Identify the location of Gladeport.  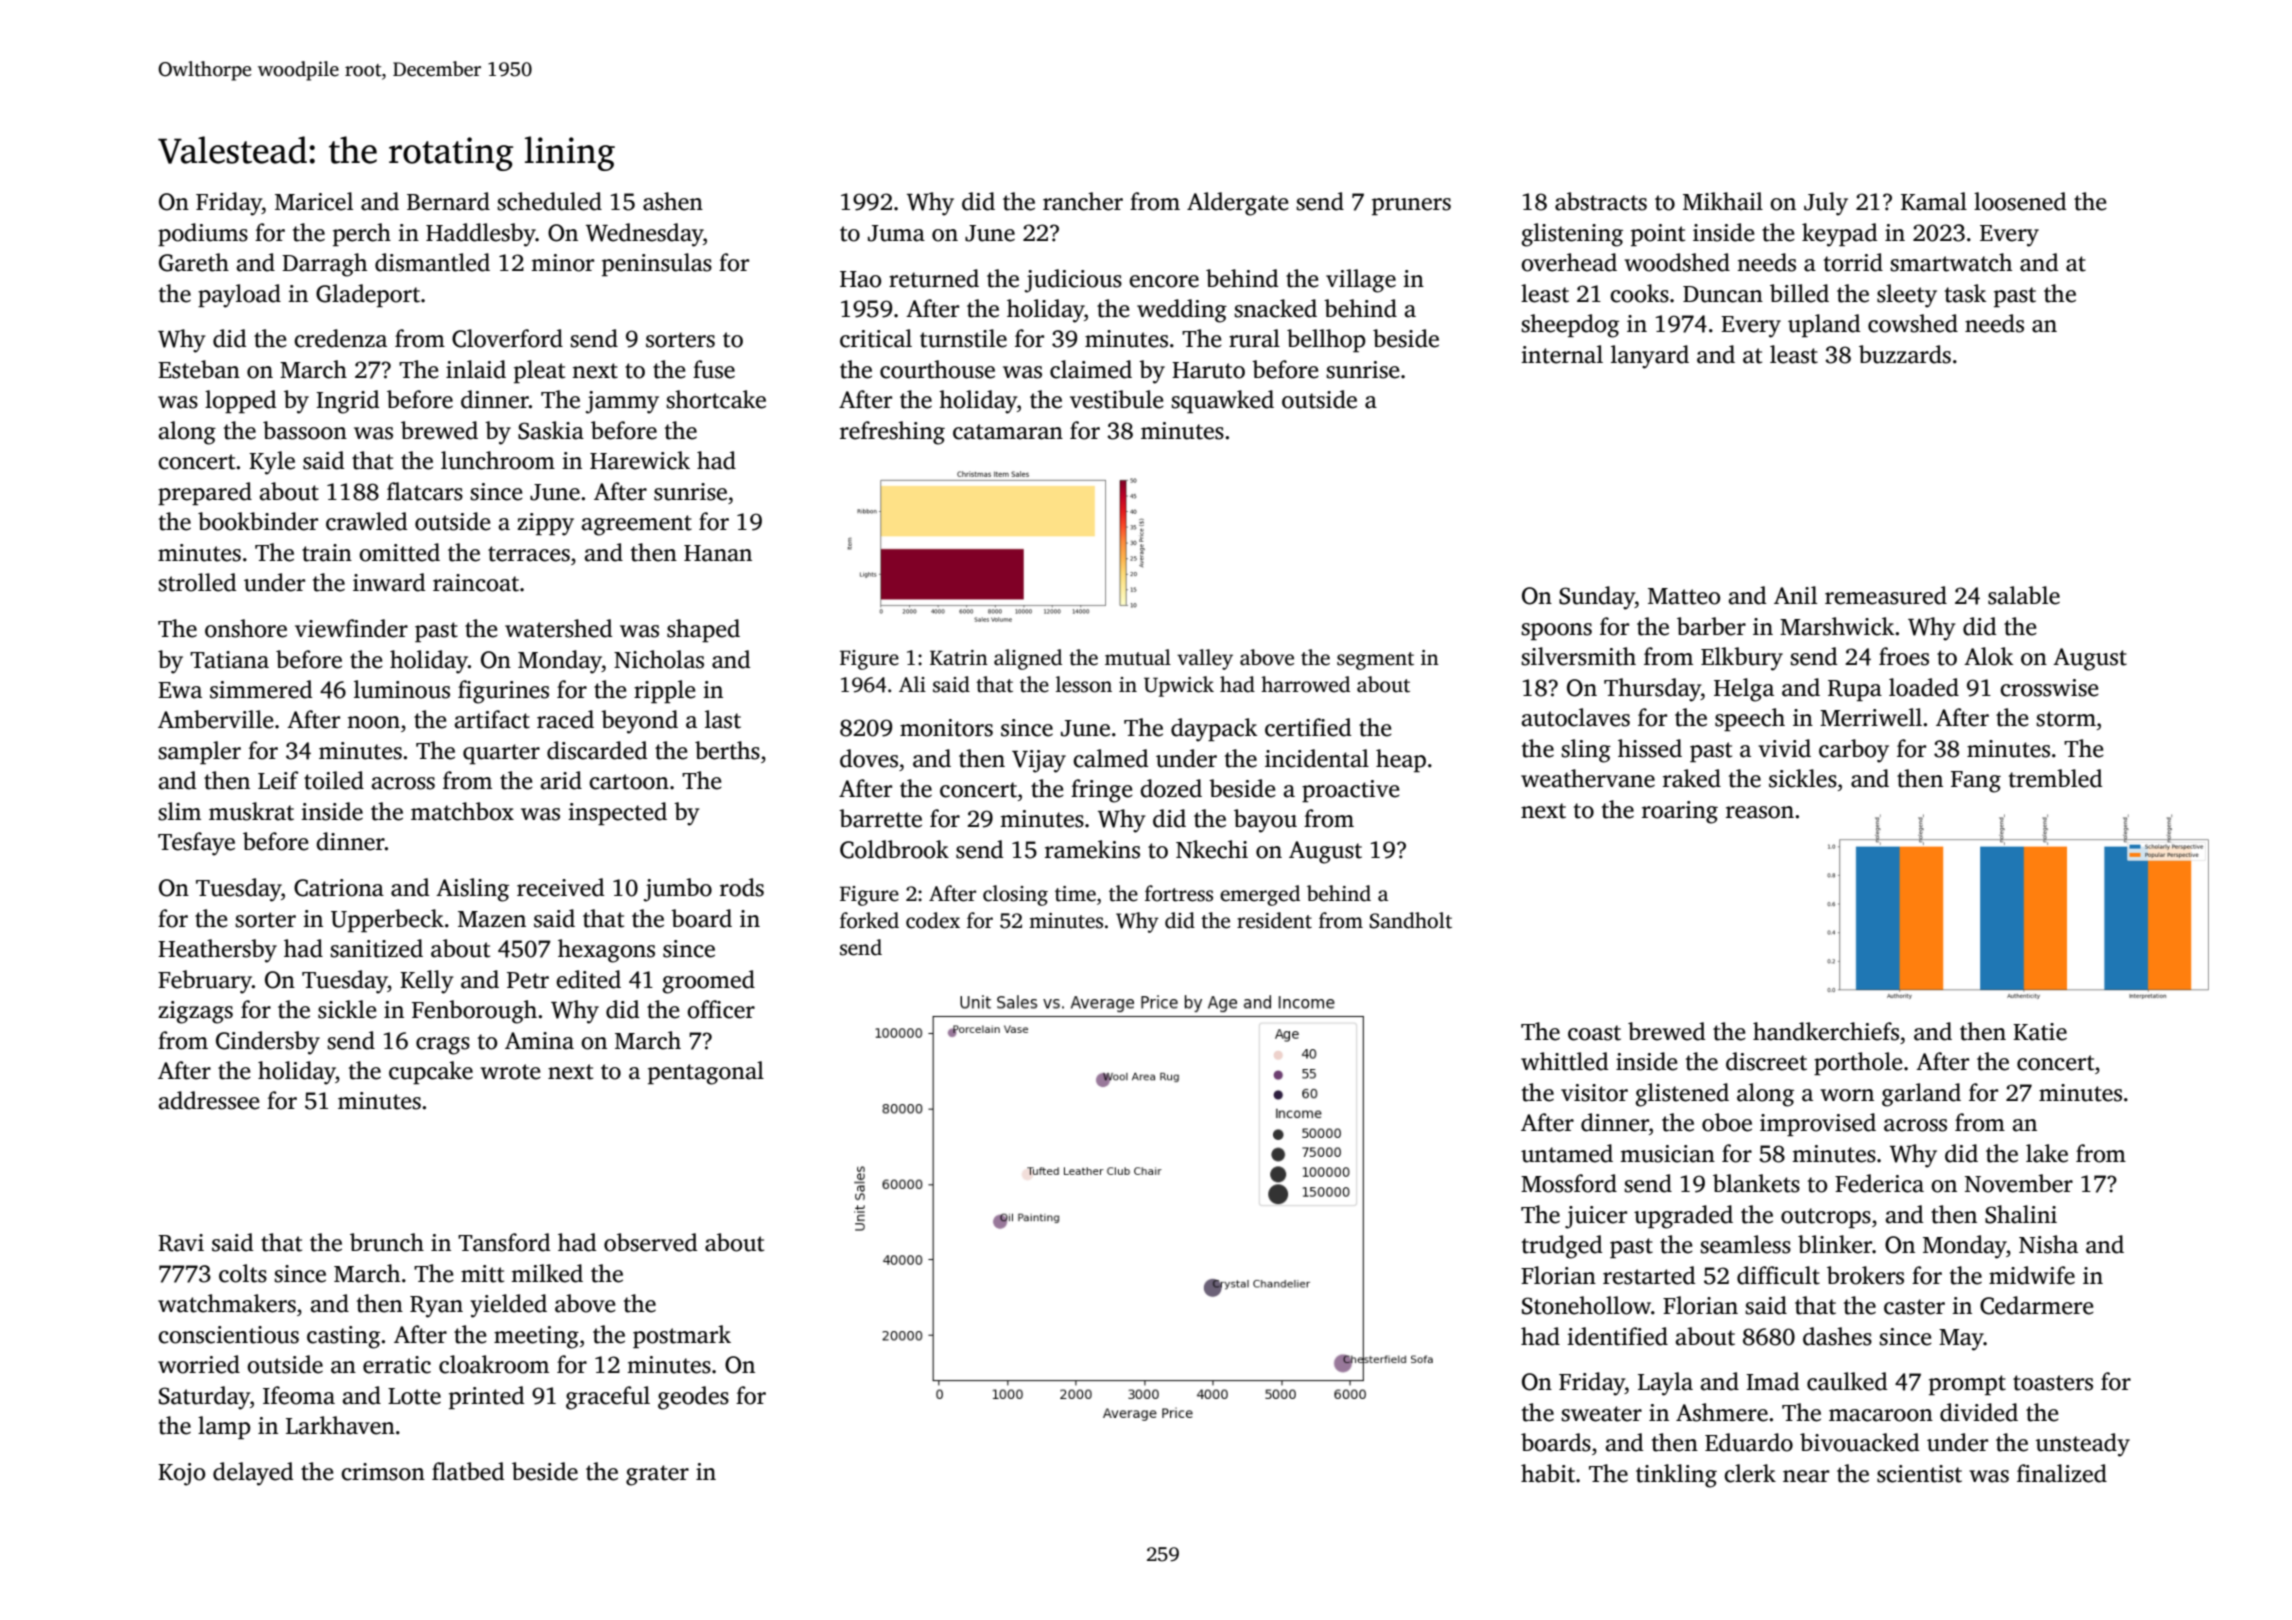
(368, 295).
